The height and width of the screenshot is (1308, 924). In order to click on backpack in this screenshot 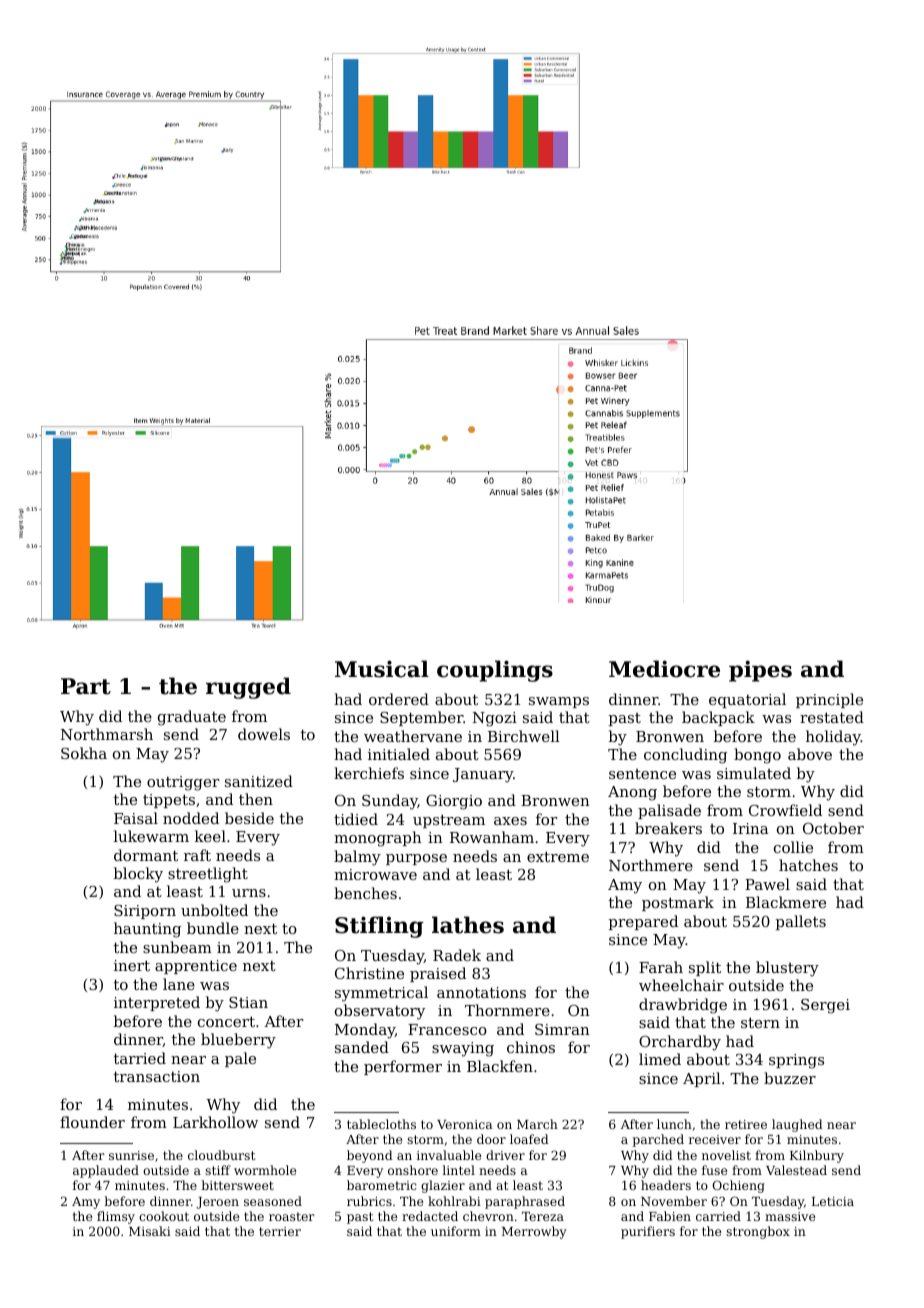, I will do `click(718, 718)`.
